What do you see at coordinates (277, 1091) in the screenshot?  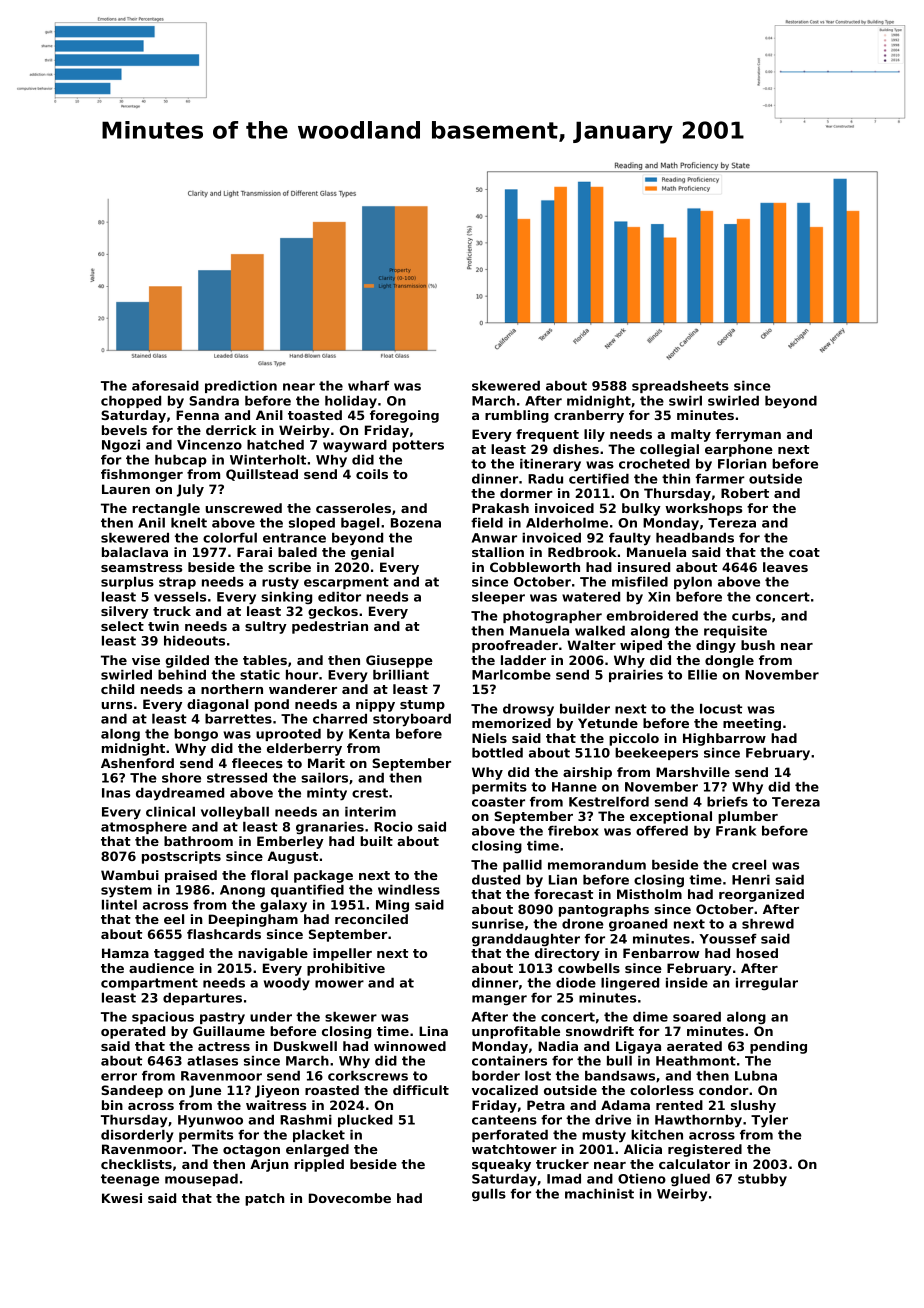 I see `Jiyeon` at bounding box center [277, 1091].
